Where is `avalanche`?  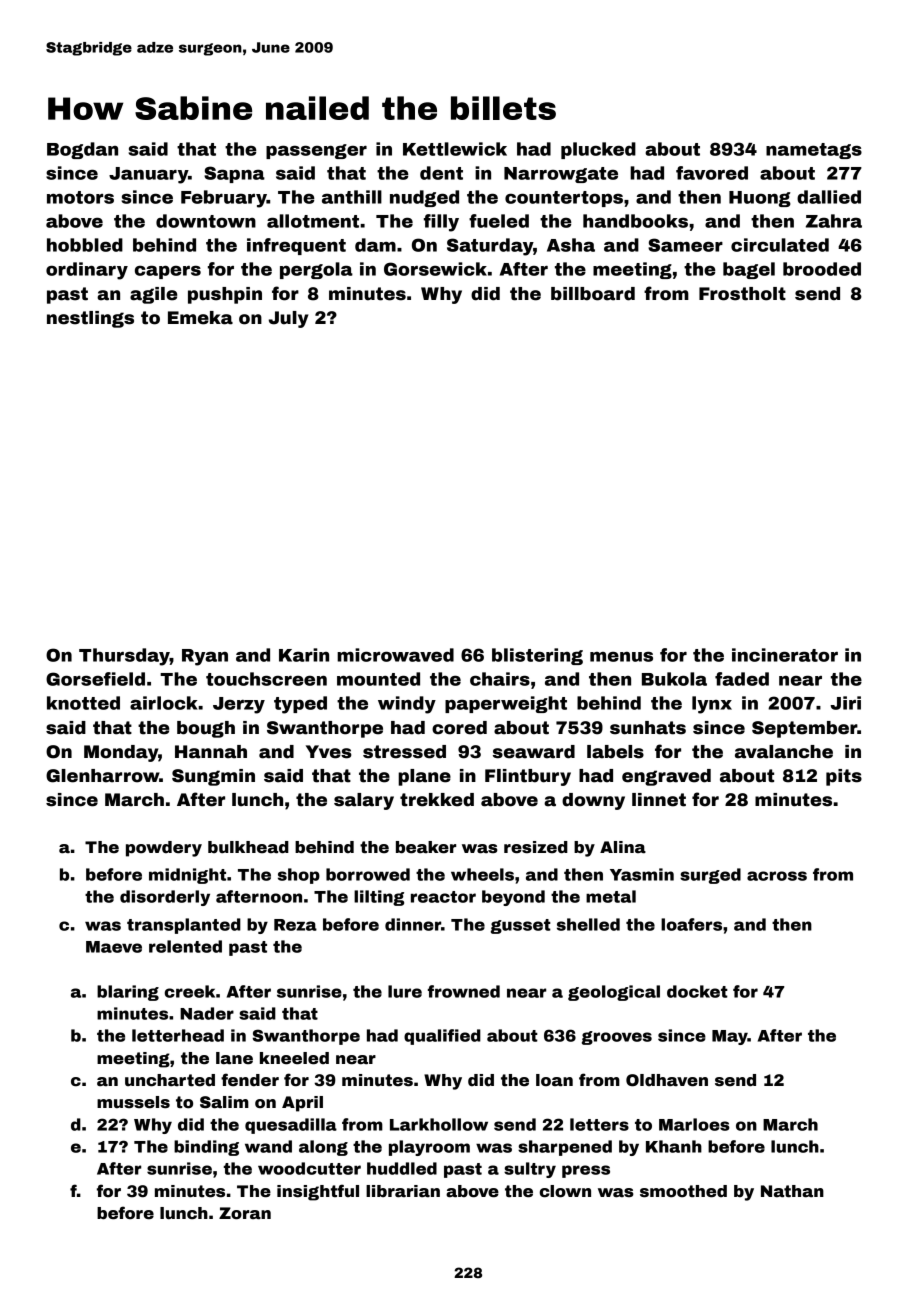
avalanche is located at coordinates (784, 752).
